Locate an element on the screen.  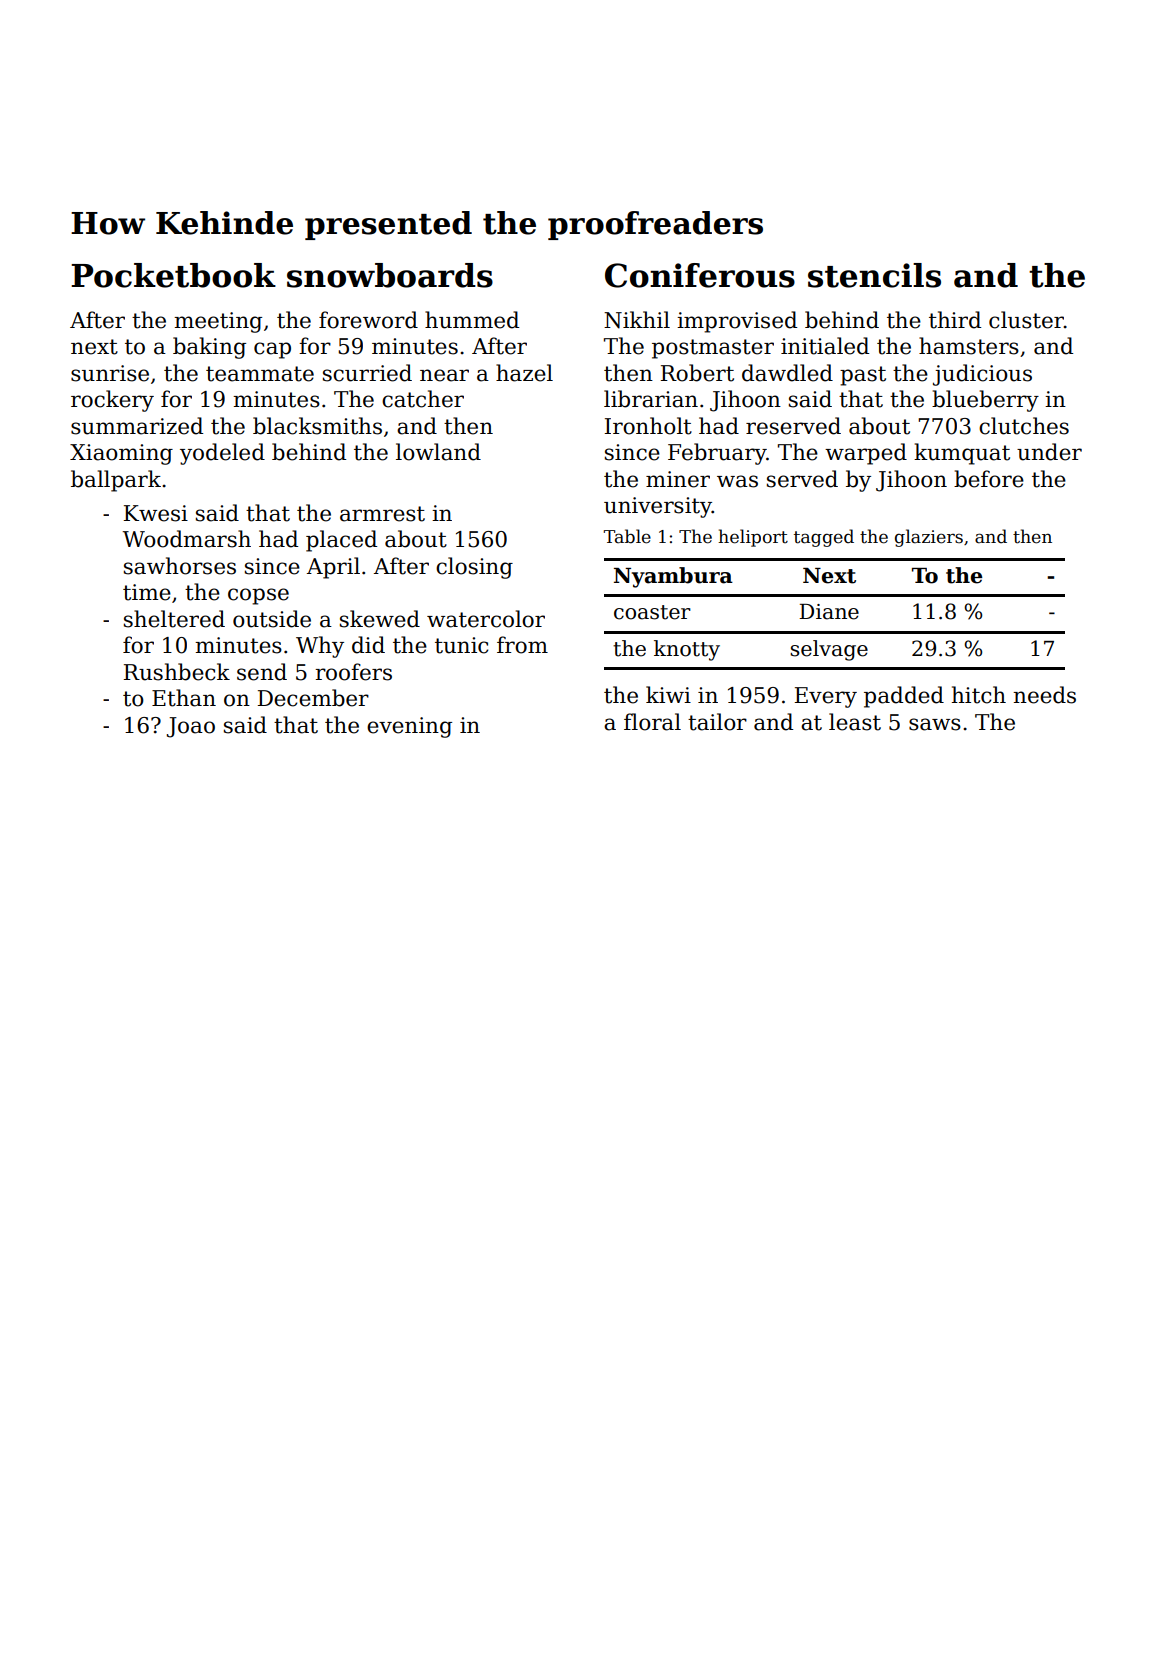
snowboards is located at coordinates (390, 275).
